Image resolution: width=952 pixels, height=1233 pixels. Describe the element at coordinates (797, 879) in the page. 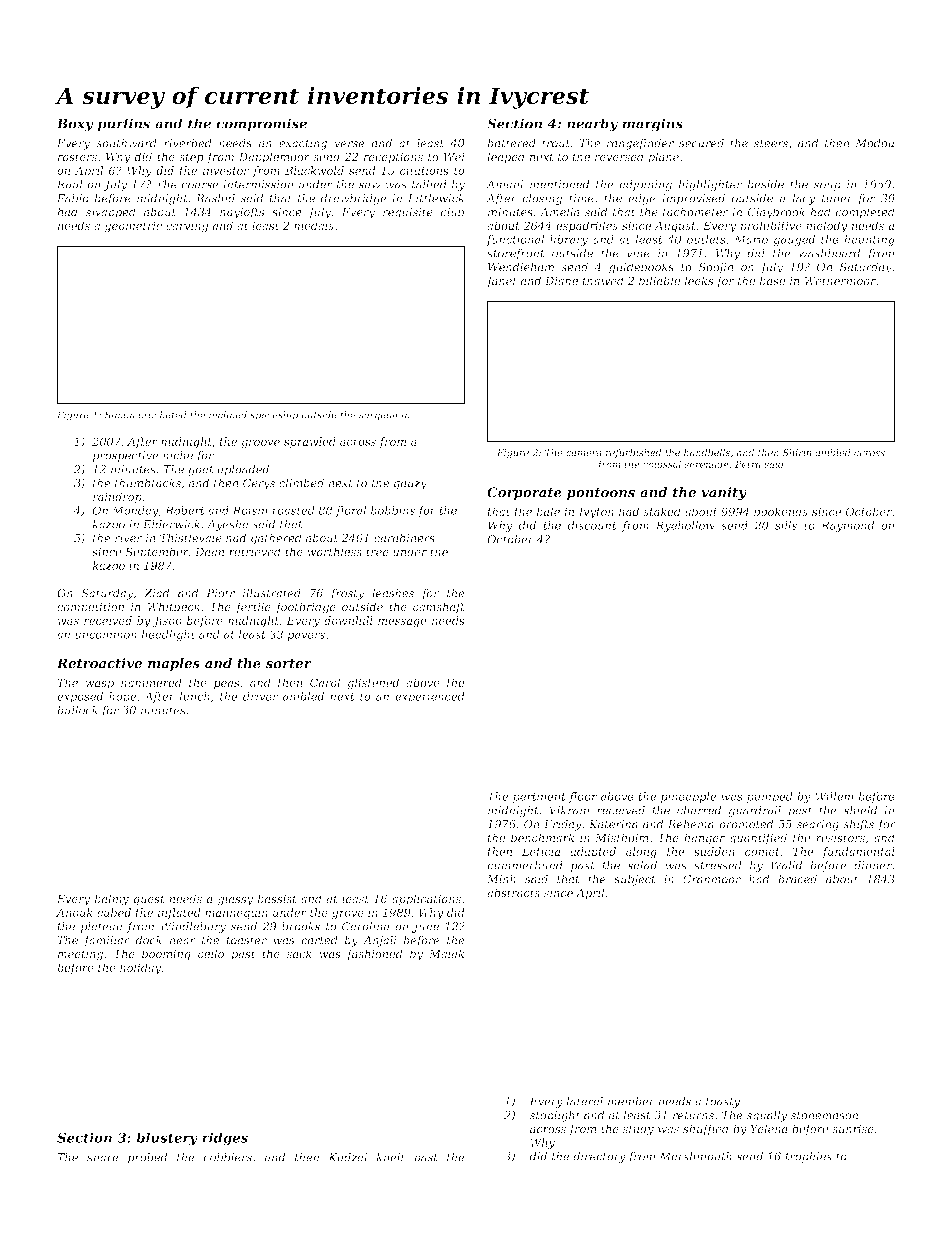

I see `braced` at that location.
